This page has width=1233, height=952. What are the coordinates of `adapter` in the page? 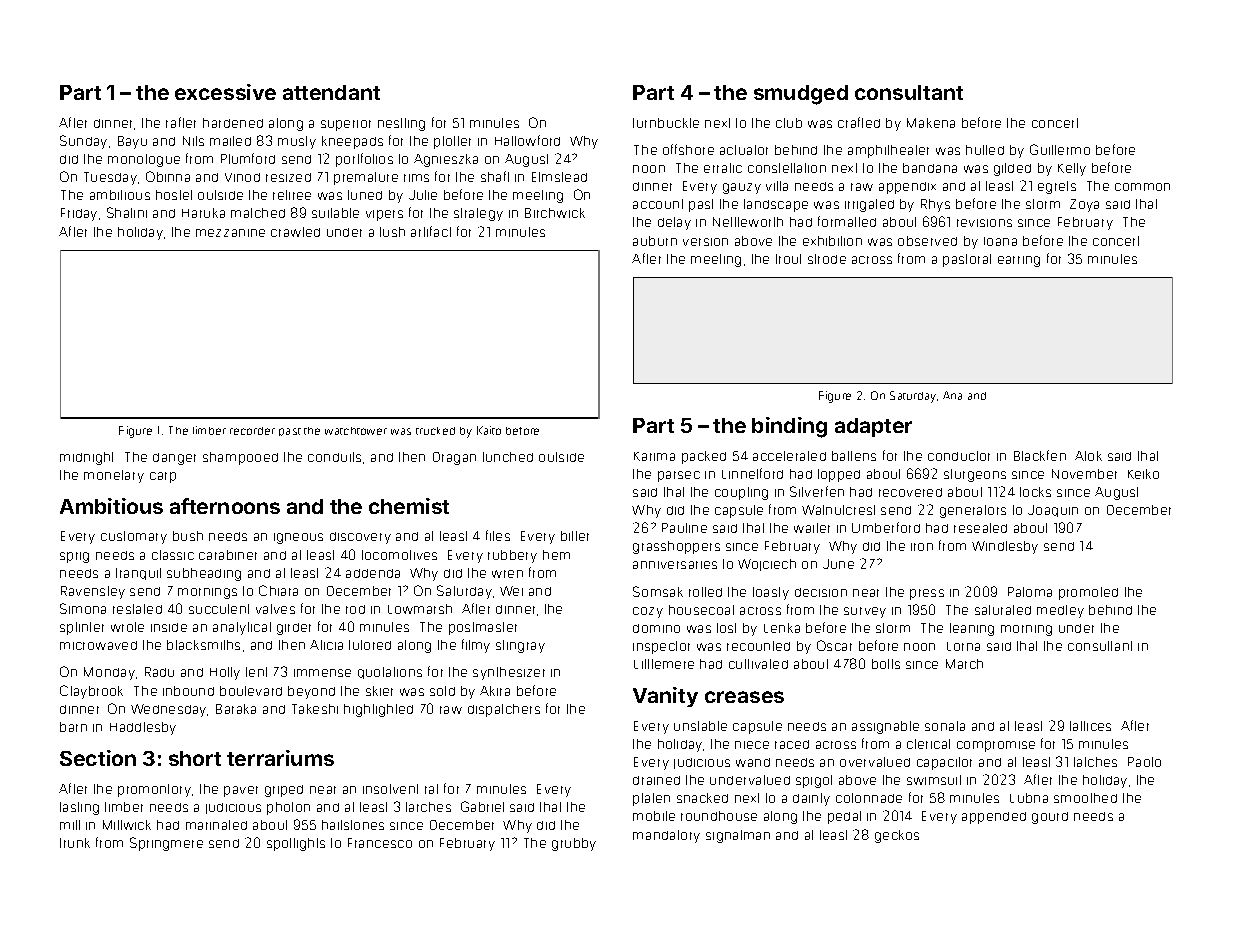 It's located at (873, 427).
